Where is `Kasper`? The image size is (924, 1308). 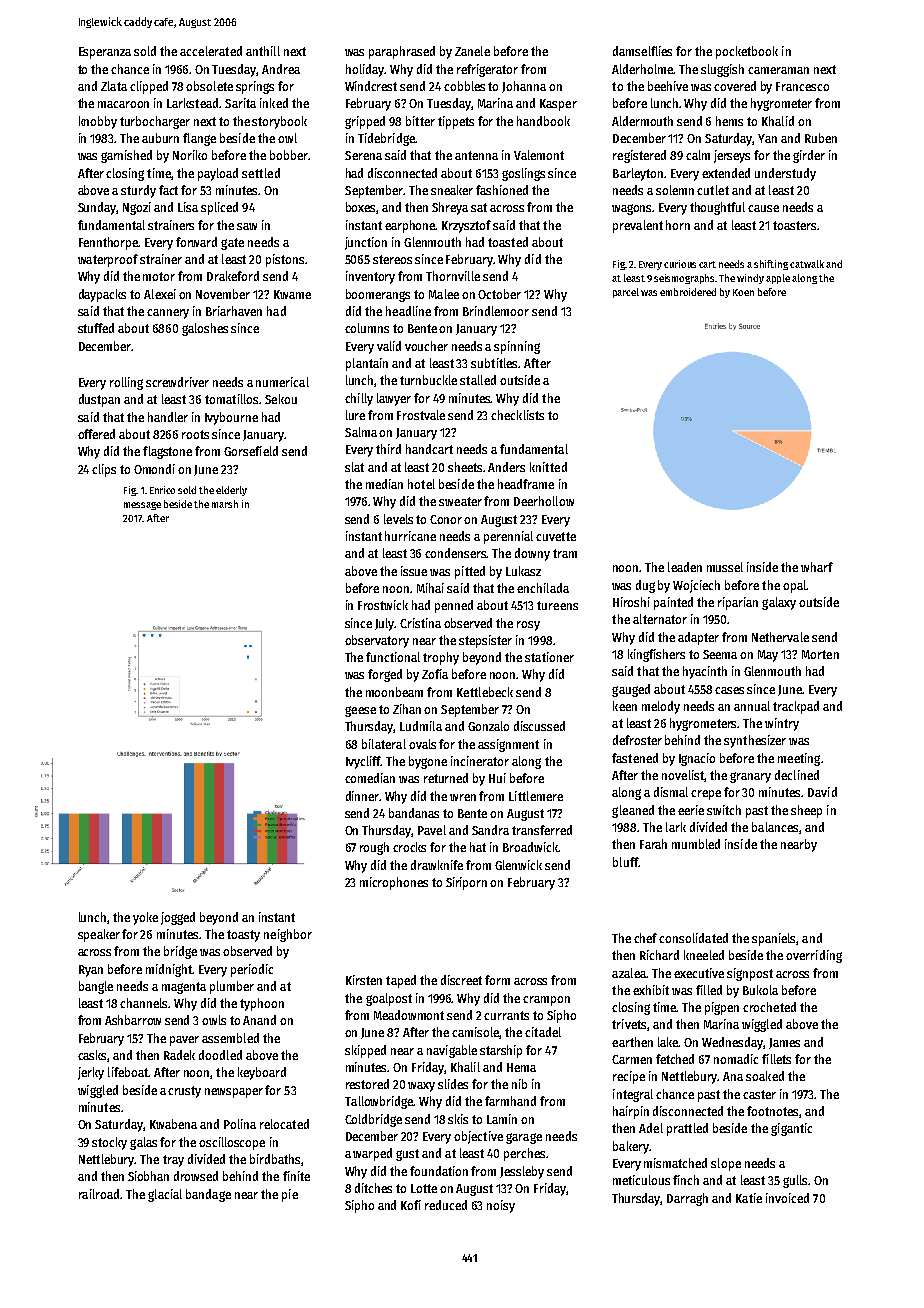
Kasper is located at coordinates (558, 105).
